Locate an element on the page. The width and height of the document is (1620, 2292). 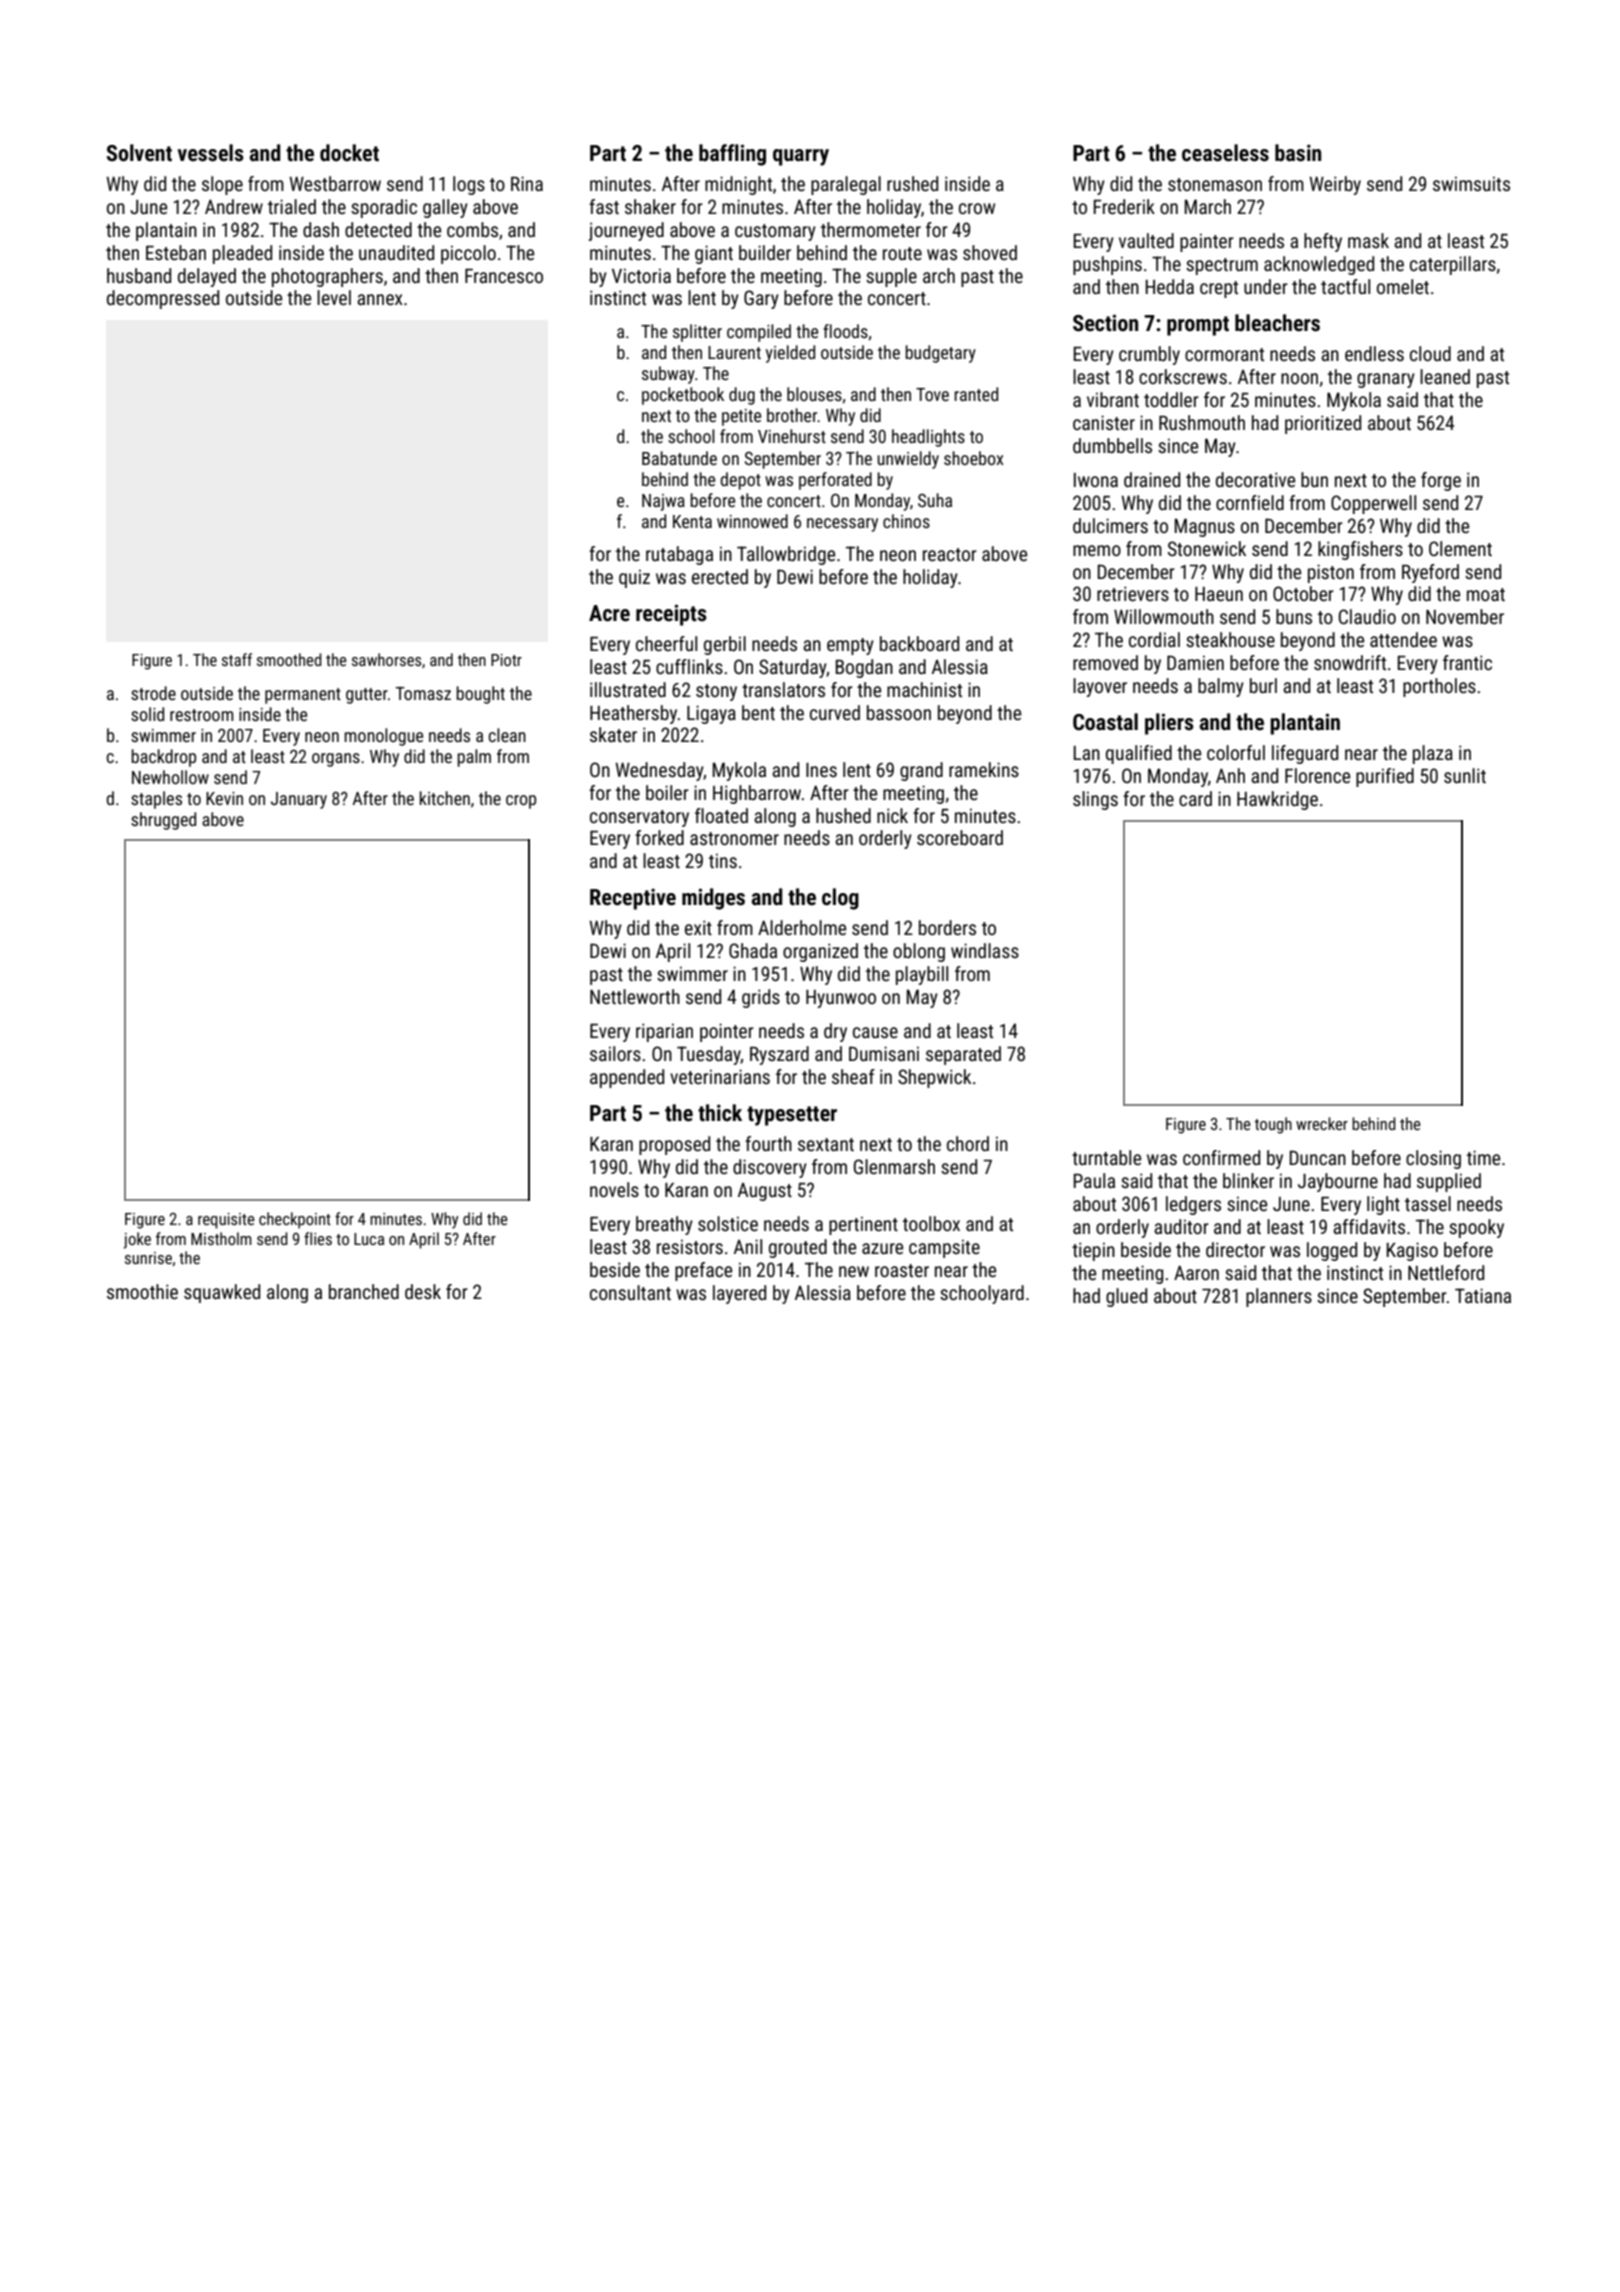
prioritized is located at coordinates (1323, 424).
